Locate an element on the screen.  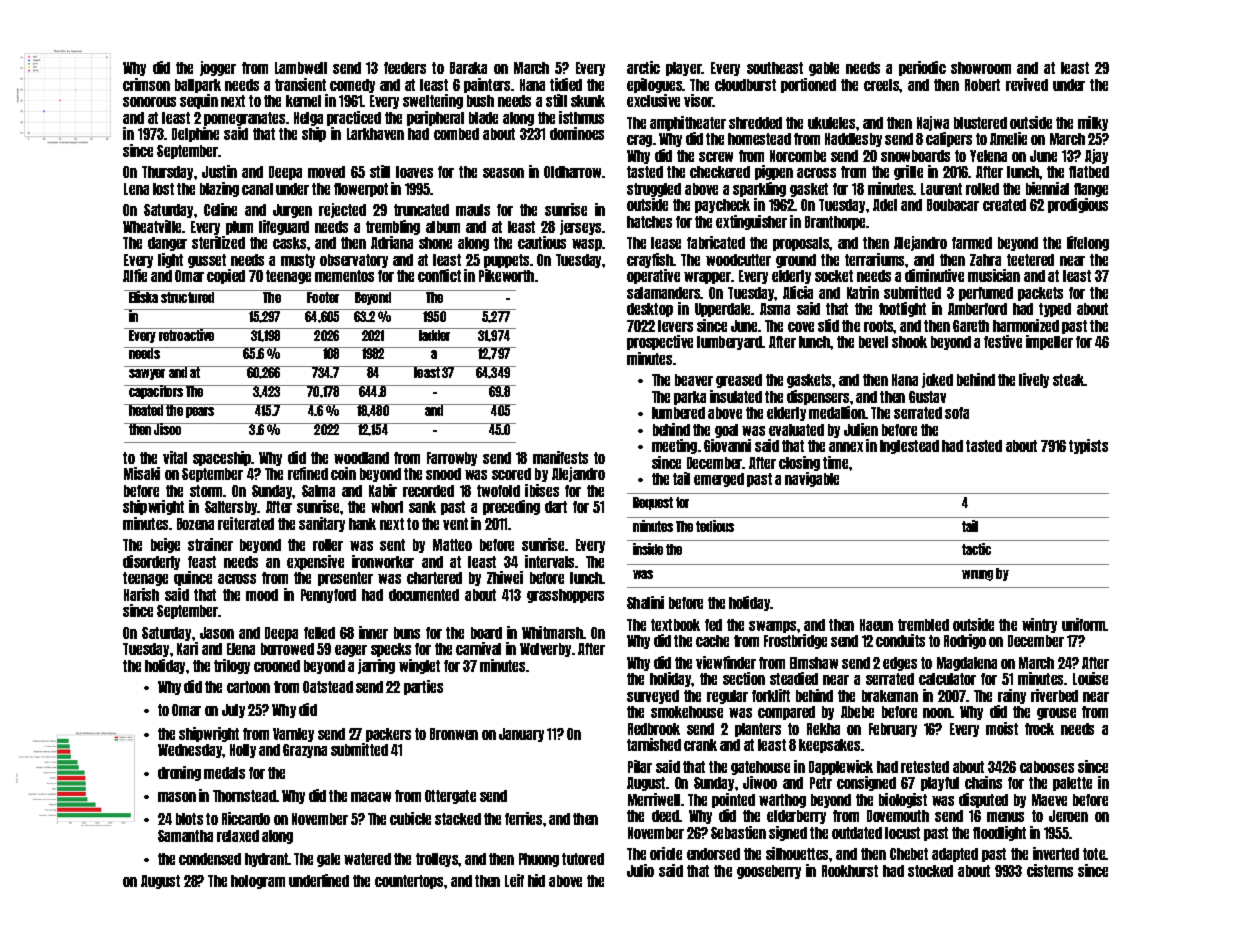
trilogy is located at coordinates (232, 666).
